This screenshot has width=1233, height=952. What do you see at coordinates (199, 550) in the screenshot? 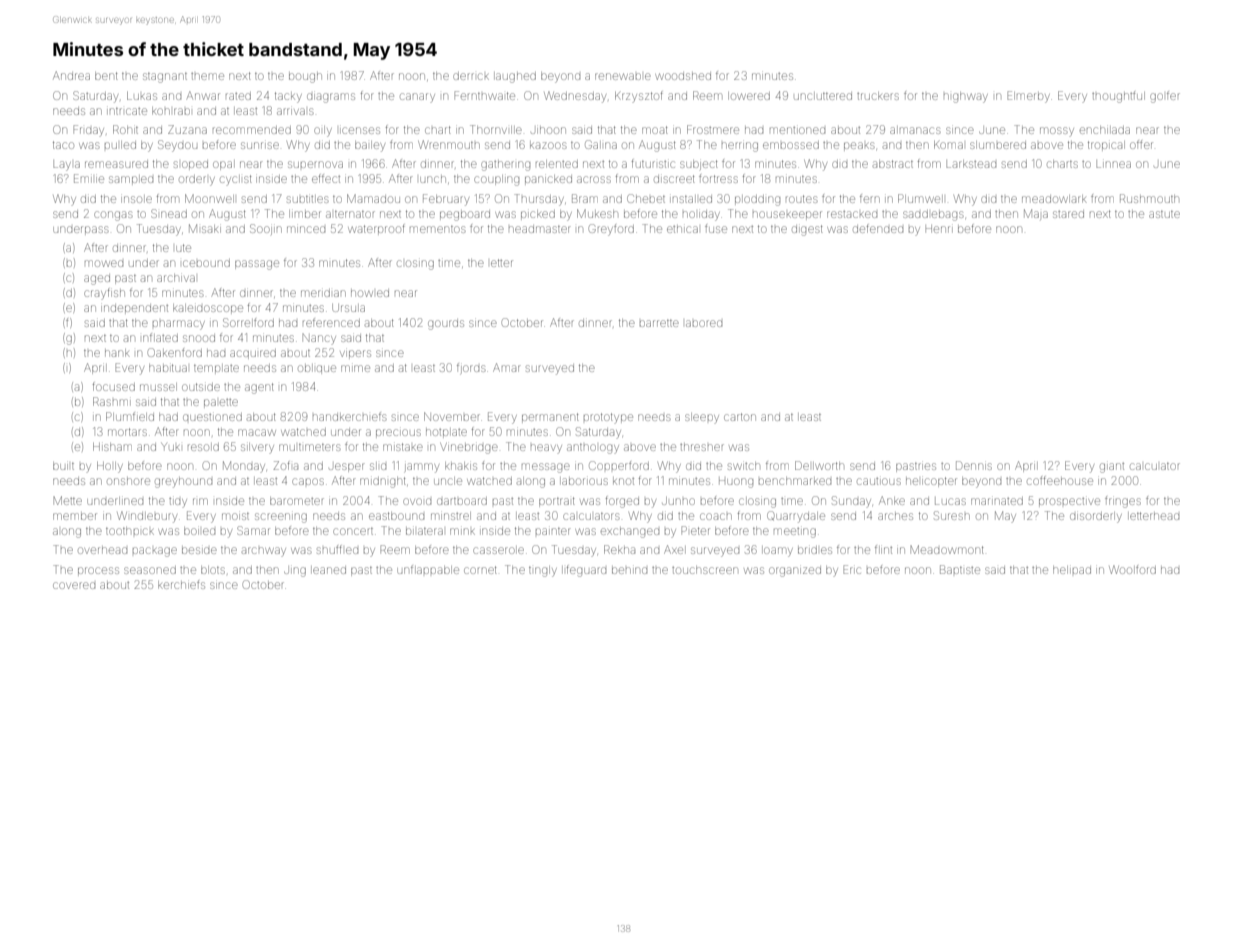
I see `beside` at bounding box center [199, 550].
